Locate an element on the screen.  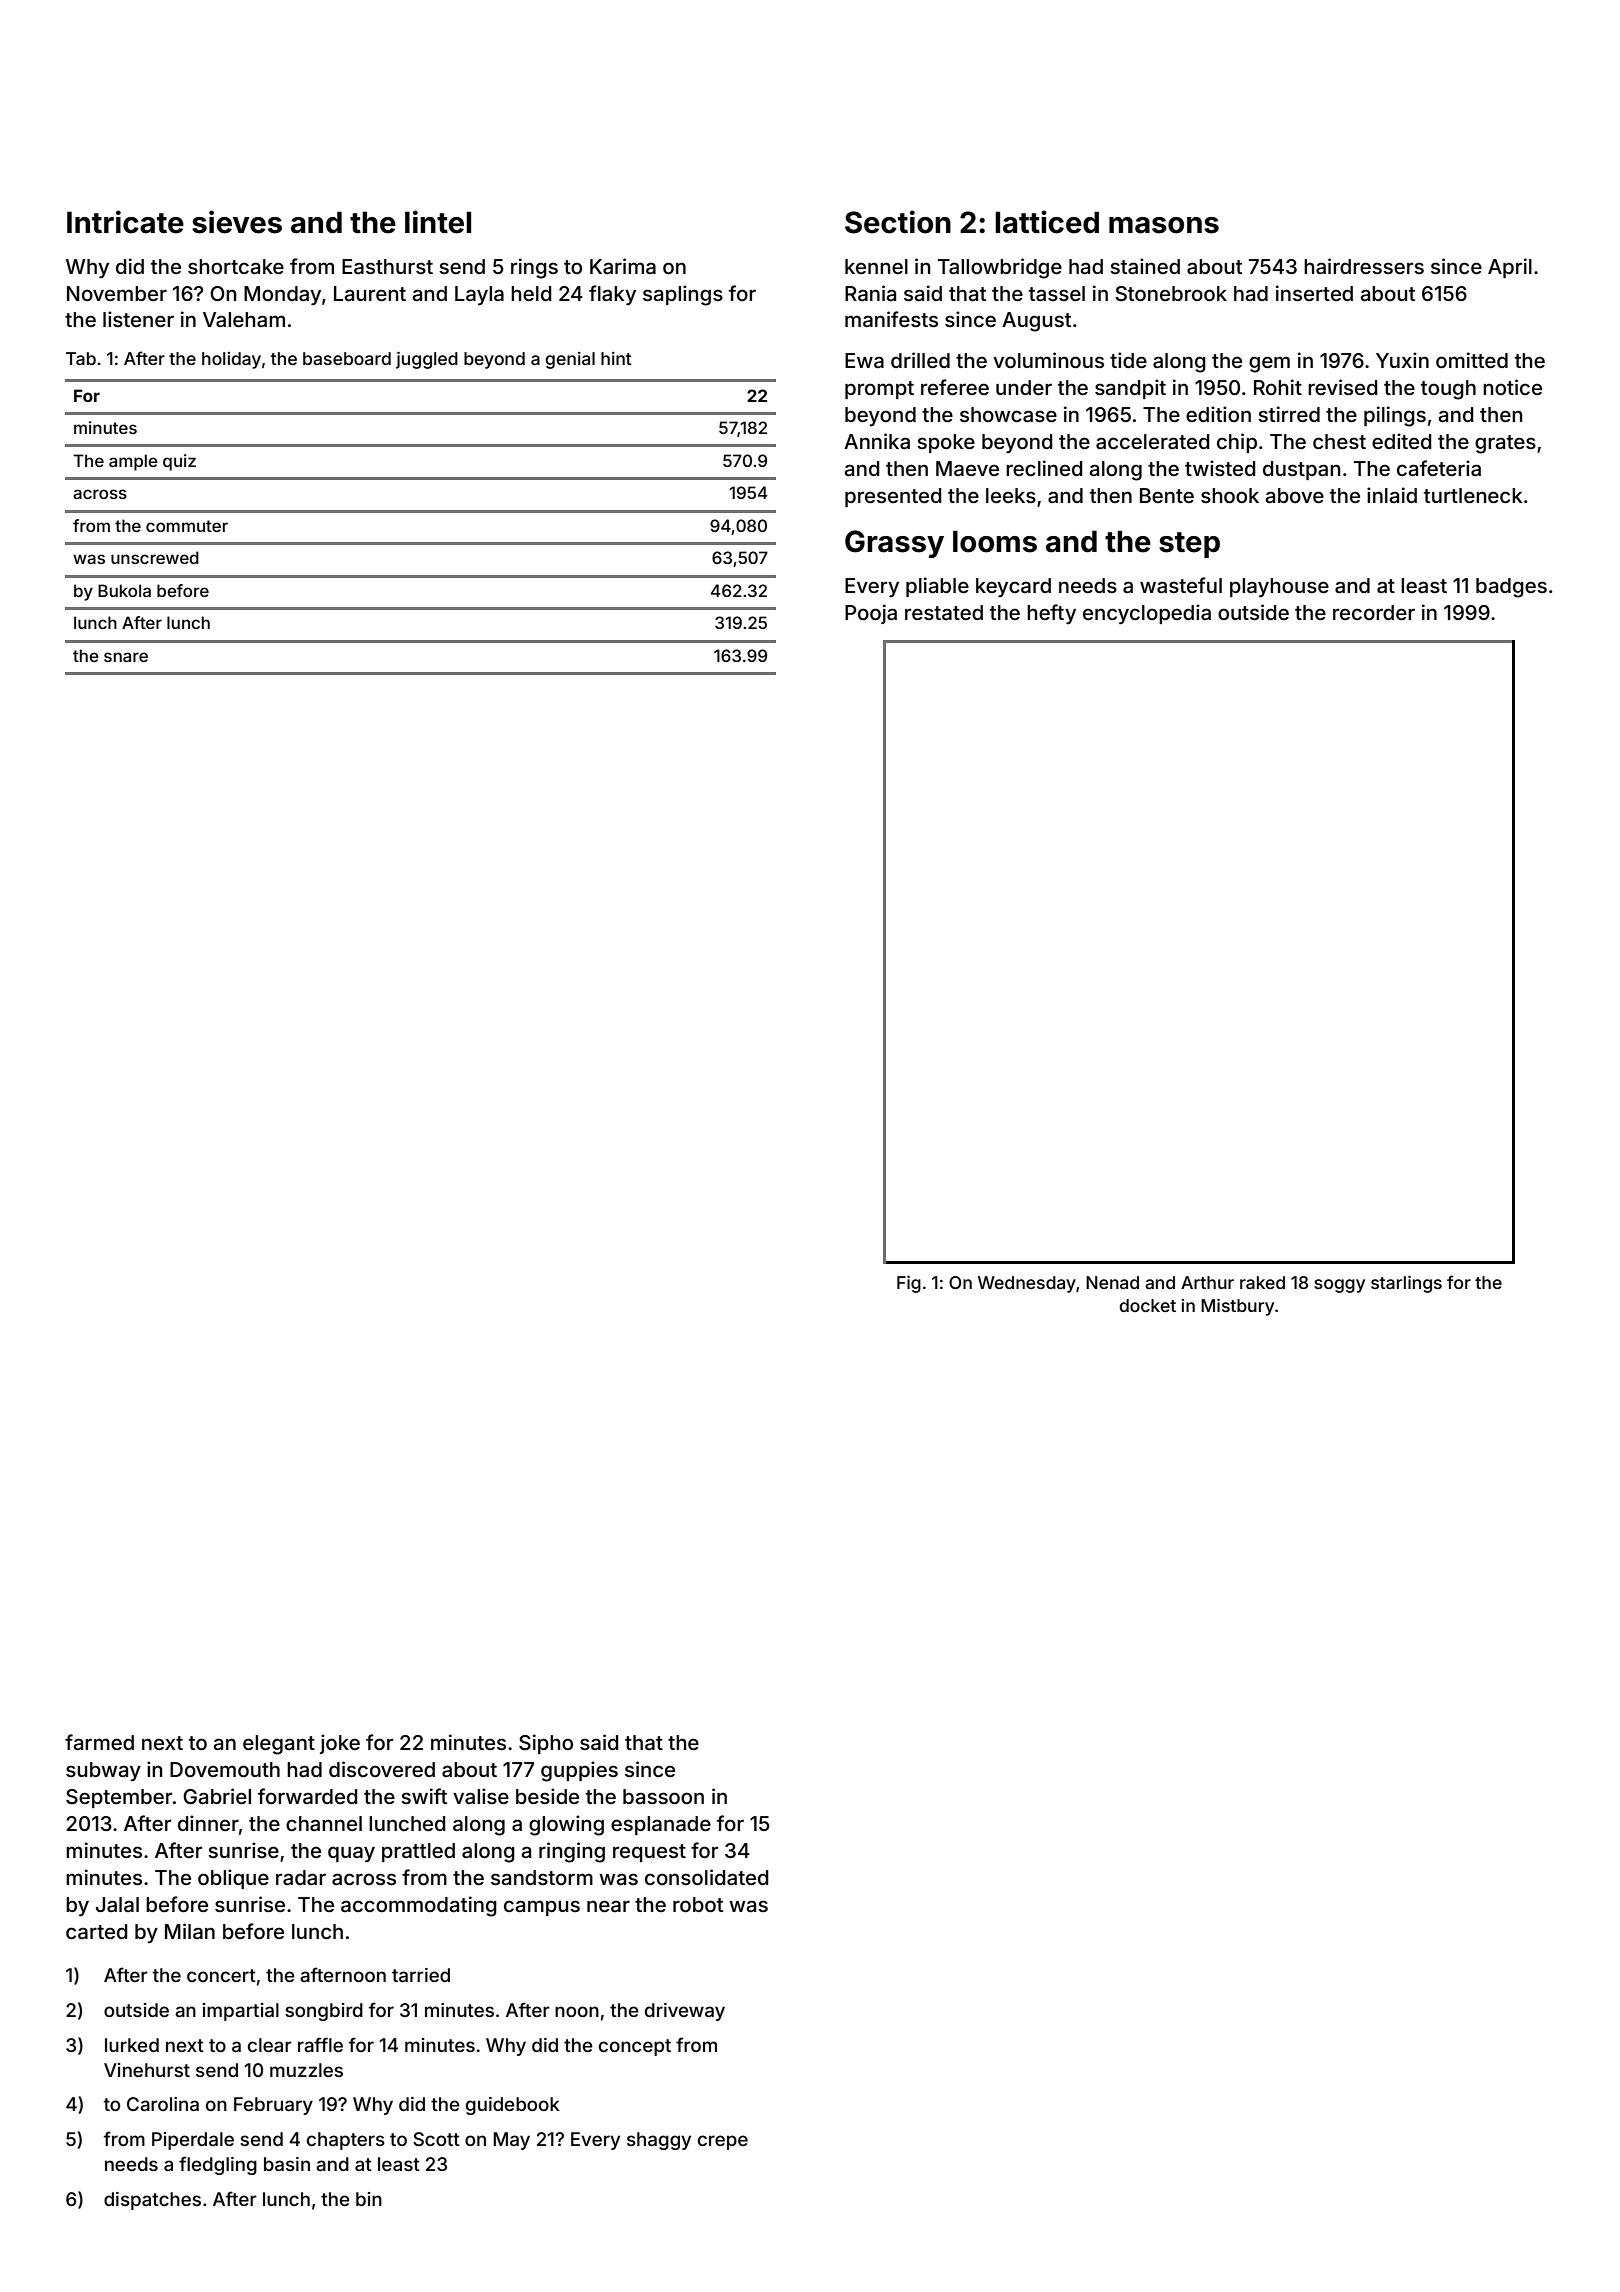
shaggy is located at coordinates (659, 2141).
